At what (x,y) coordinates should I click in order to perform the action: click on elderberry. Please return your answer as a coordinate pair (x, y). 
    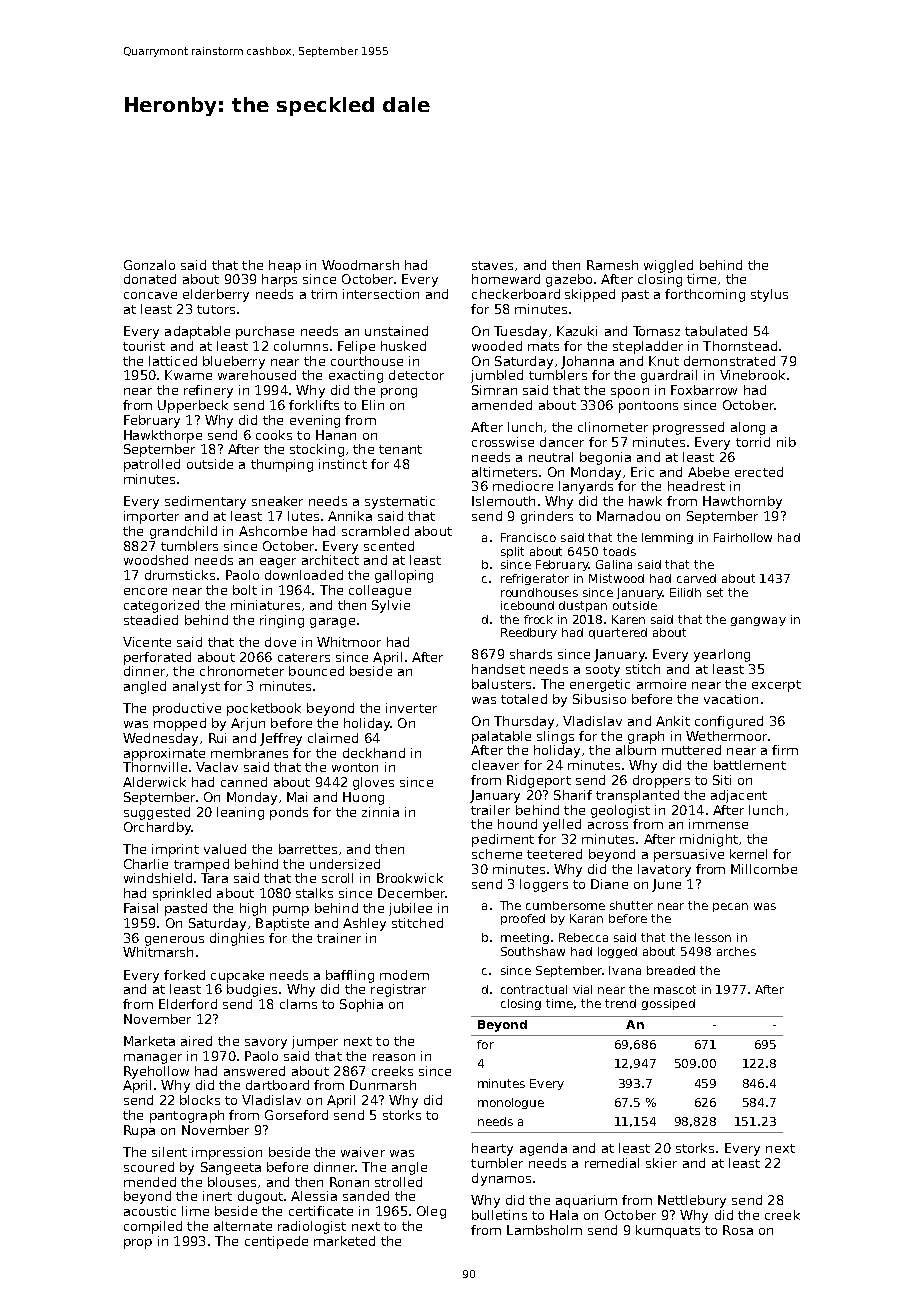
    Looking at the image, I should click on (216, 295).
